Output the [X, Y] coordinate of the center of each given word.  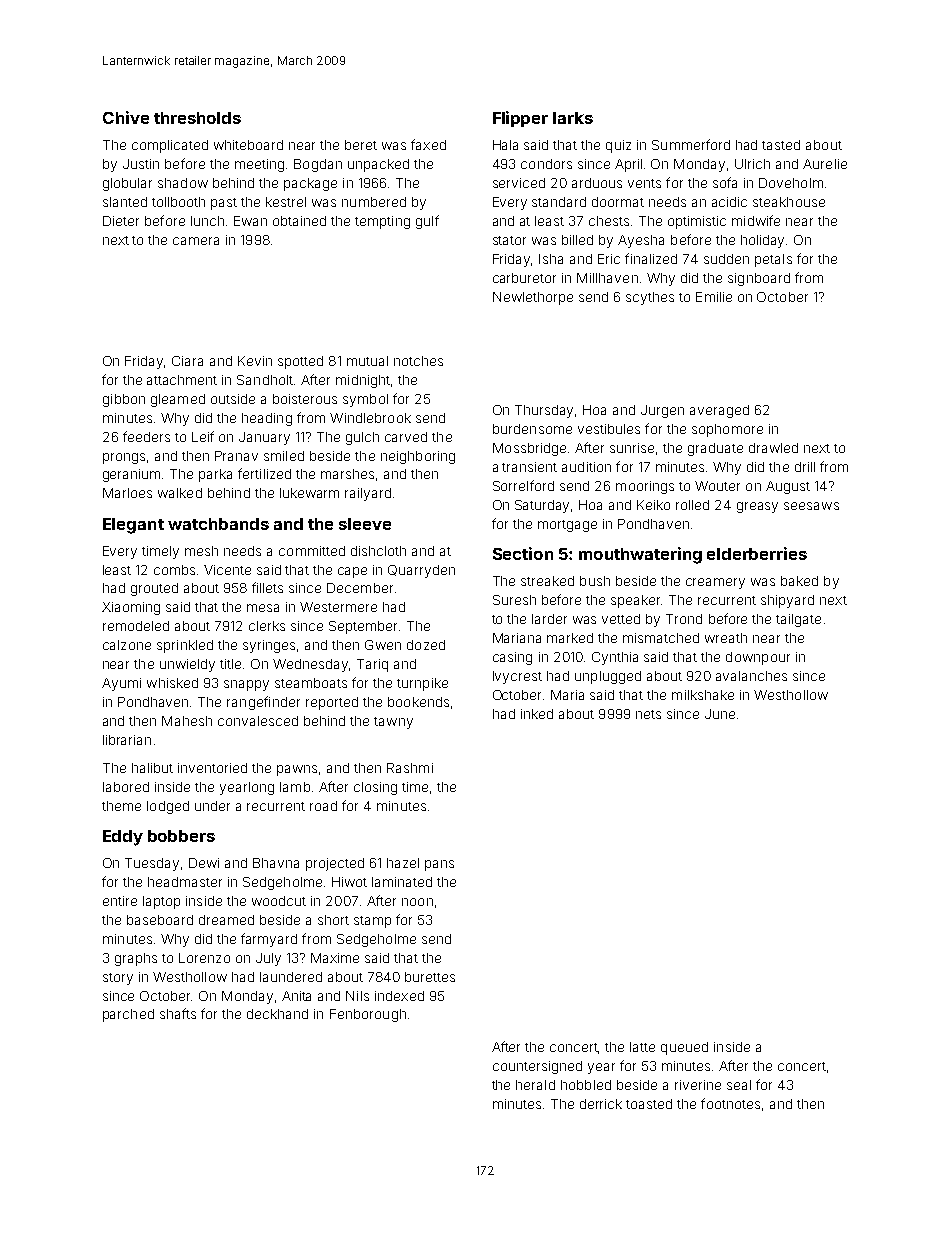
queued [684, 1048]
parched [128, 1015]
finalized [651, 258]
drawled [773, 448]
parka [215, 475]
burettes [430, 977]
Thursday [544, 411]
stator [509, 240]
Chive [126, 117]
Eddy [123, 838]
